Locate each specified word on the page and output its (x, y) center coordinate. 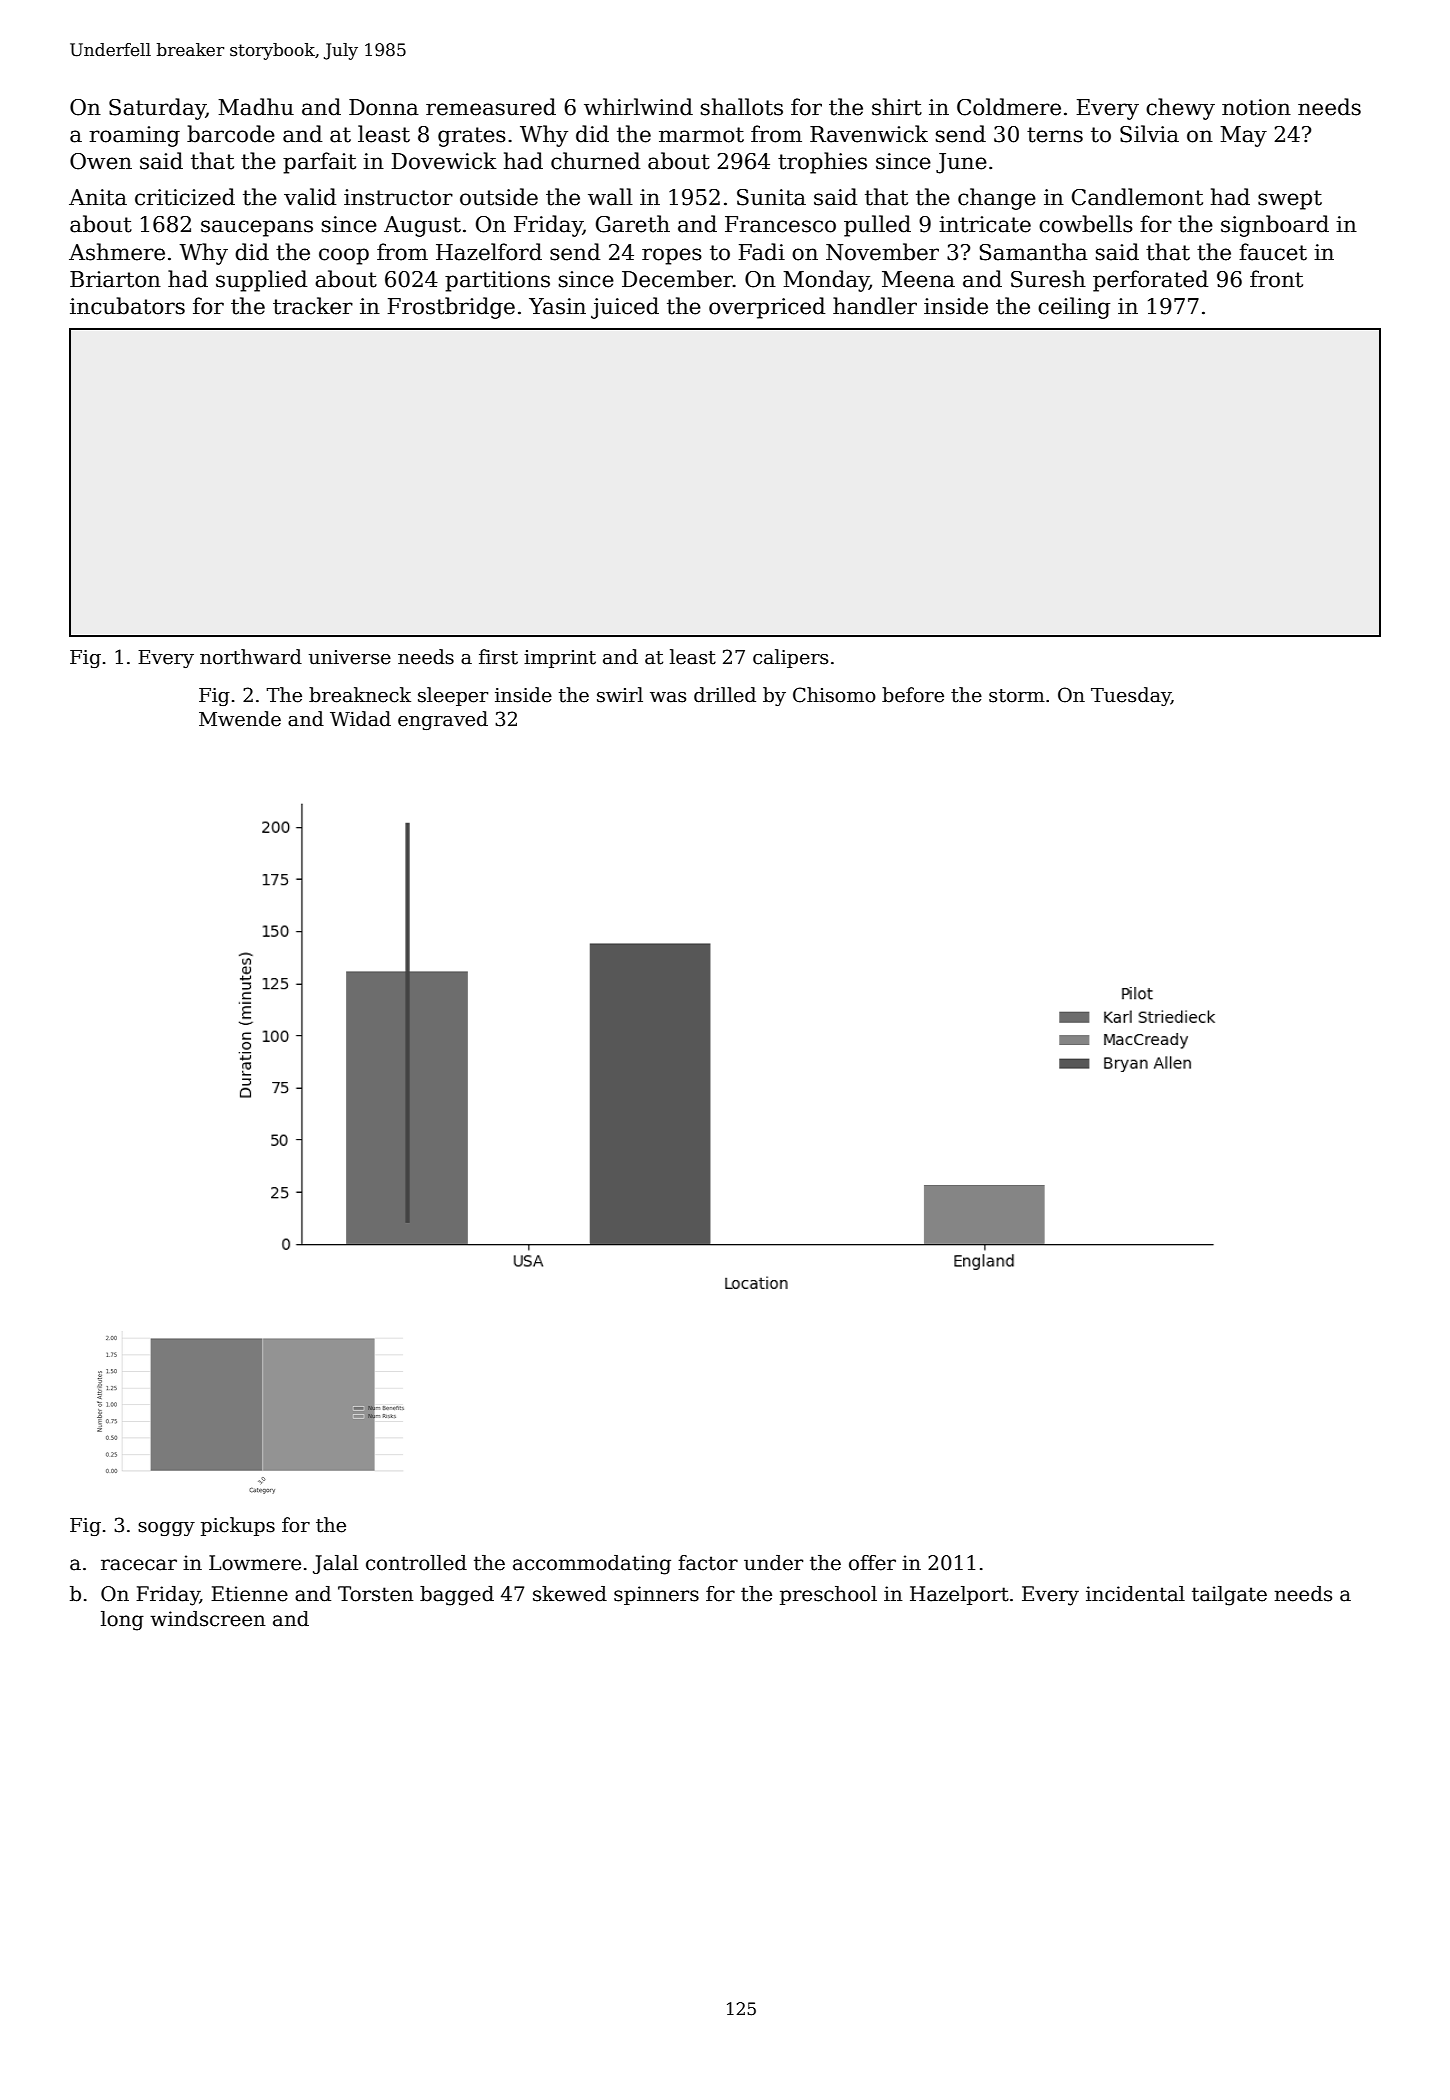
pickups (238, 1526)
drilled (725, 695)
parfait (319, 163)
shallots (742, 107)
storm (1017, 696)
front (1276, 279)
